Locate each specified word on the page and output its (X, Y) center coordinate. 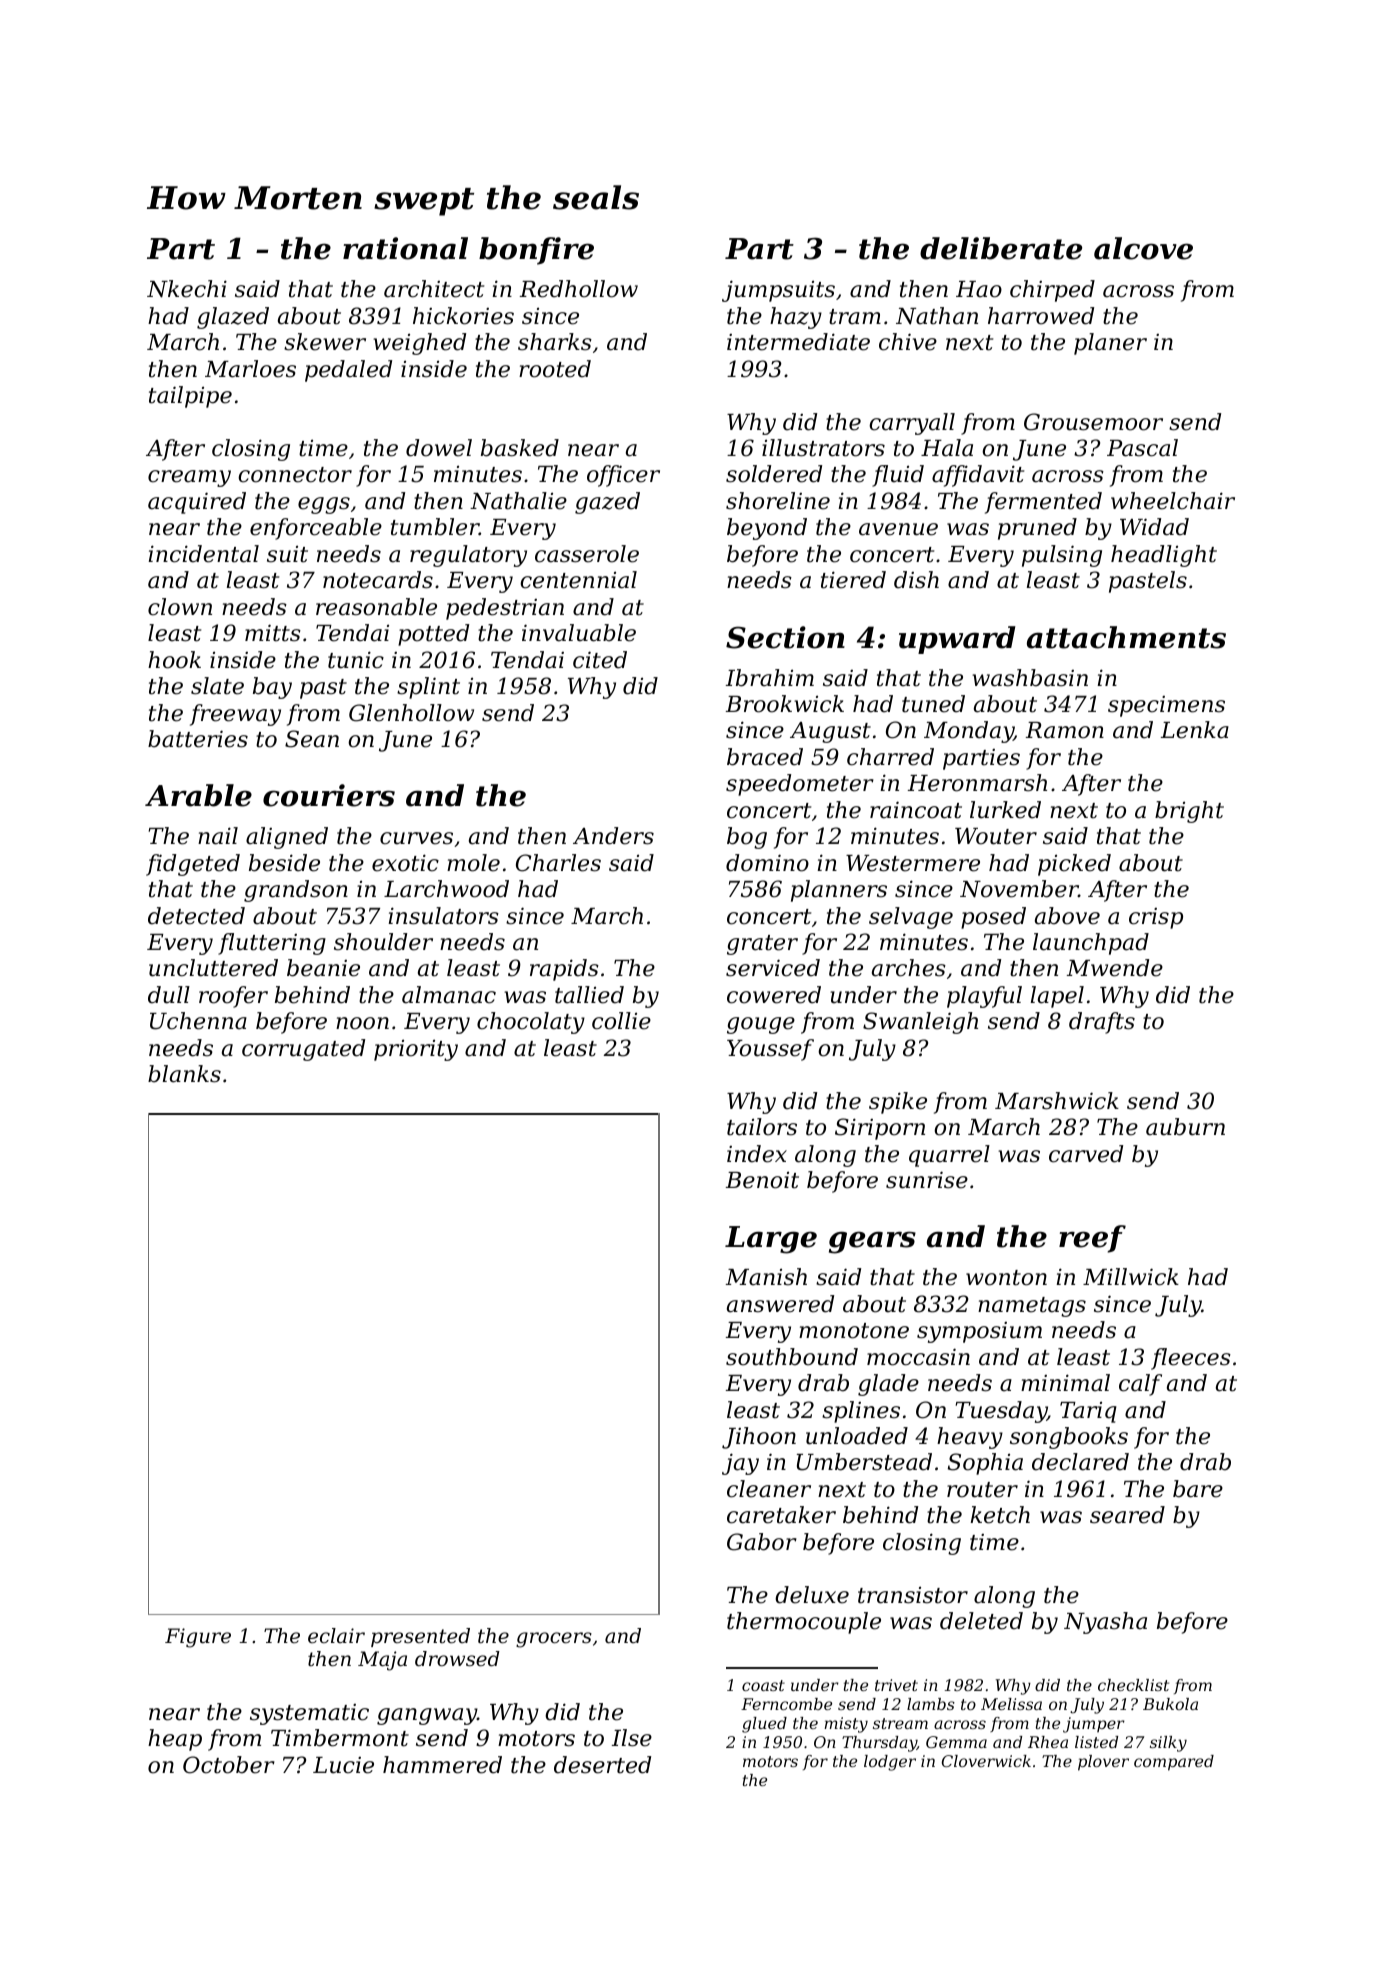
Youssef (770, 1050)
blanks (184, 1074)
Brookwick (785, 704)
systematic (309, 1714)
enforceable (316, 529)
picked (1074, 865)
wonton (1006, 1278)
